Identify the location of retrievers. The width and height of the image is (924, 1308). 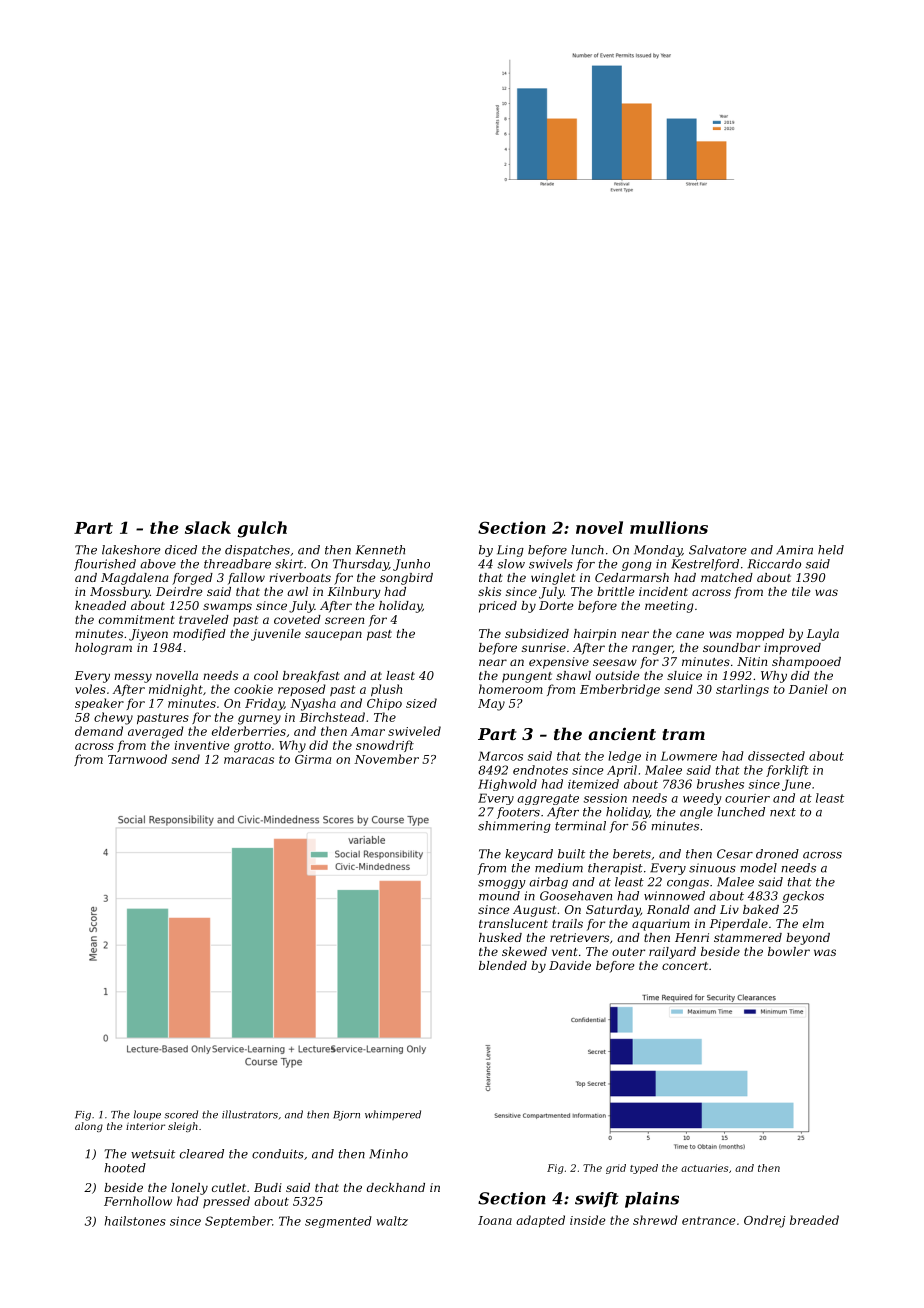
(579, 937).
